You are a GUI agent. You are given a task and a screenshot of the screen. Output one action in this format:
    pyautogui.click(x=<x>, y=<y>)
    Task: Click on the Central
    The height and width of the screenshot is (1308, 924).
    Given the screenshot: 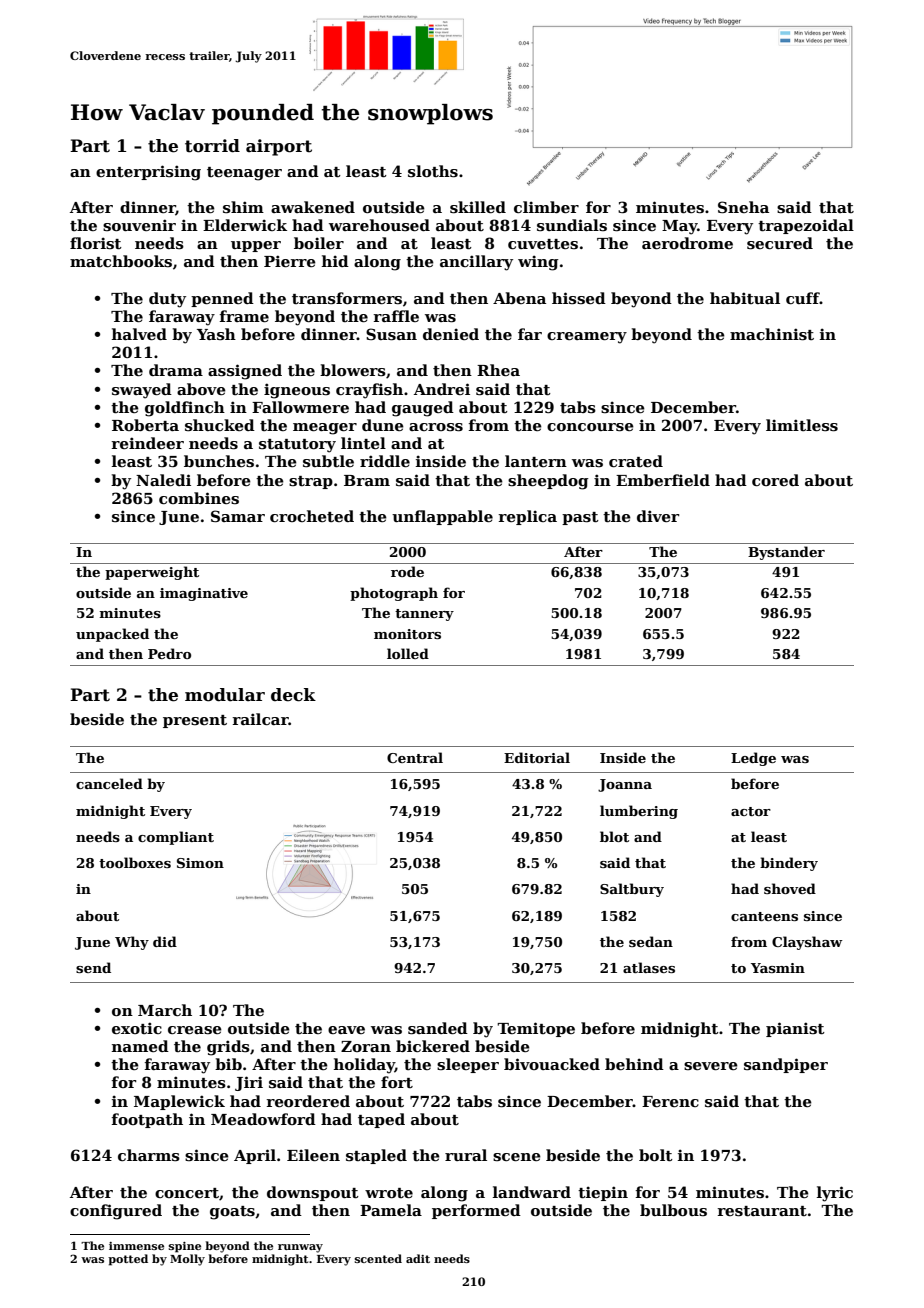 What is the action you would take?
    pyautogui.click(x=415, y=757)
